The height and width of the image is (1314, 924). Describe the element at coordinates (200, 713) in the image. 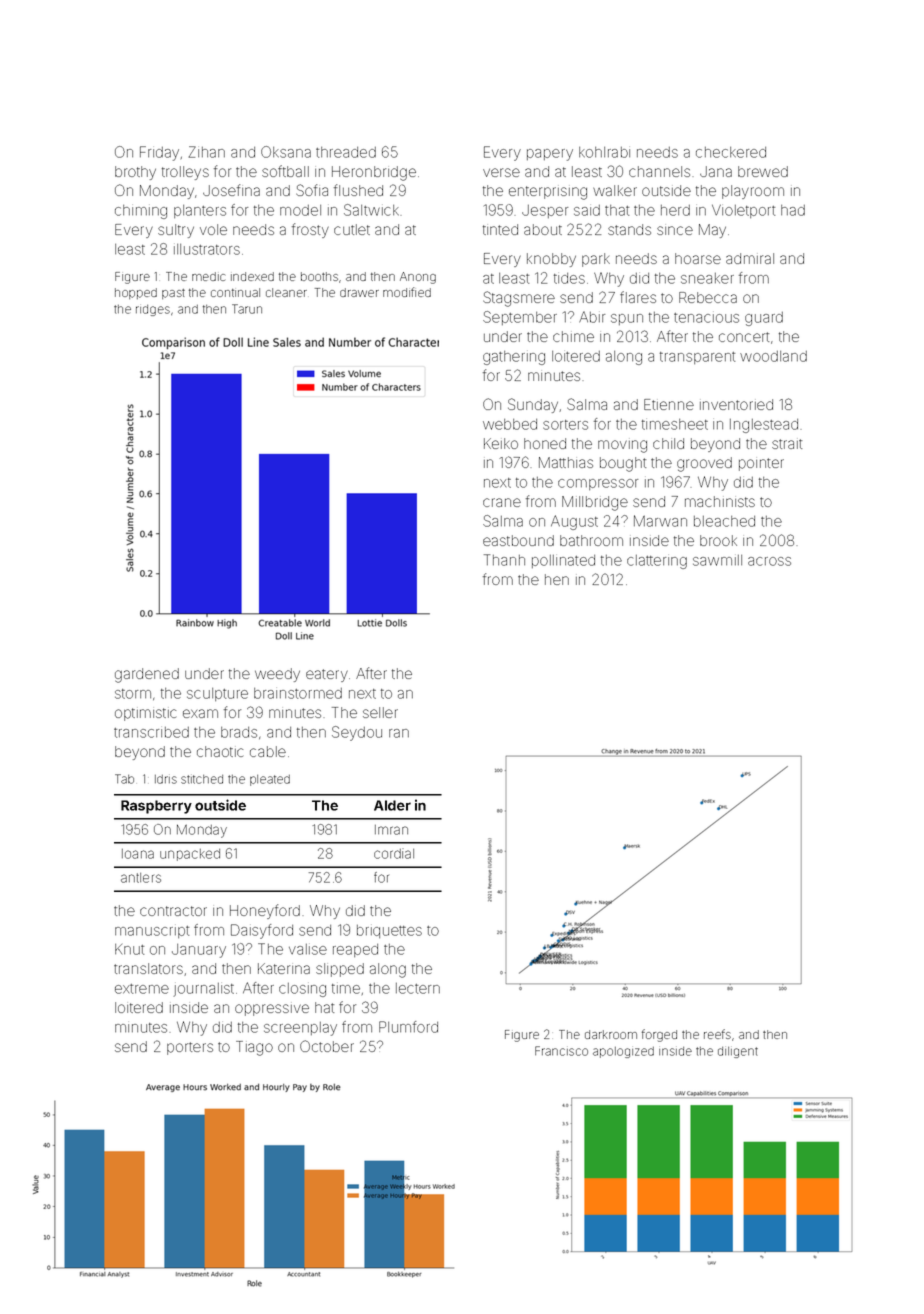

I see `exam` at that location.
